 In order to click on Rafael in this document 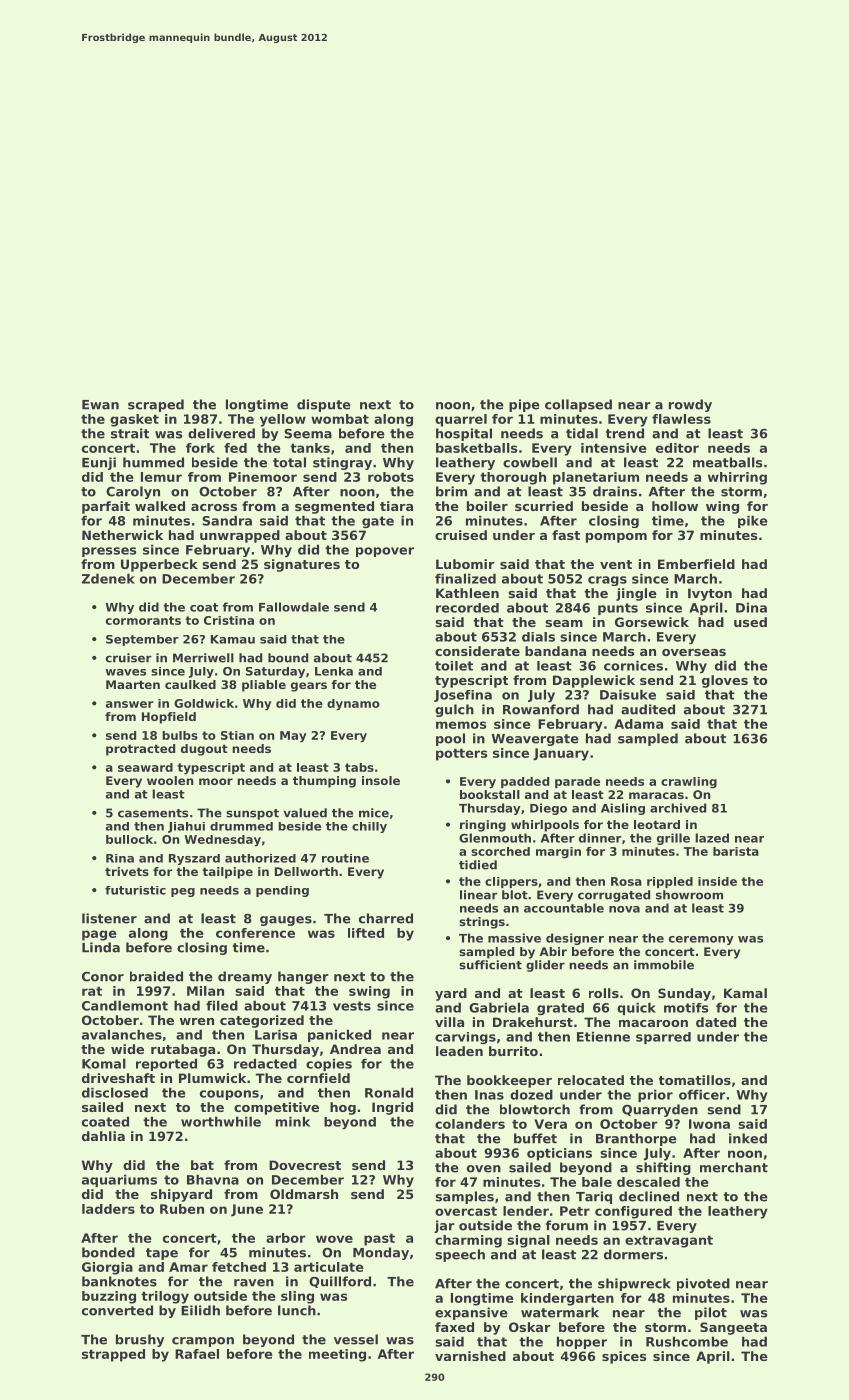, I will do `click(197, 1354)`.
